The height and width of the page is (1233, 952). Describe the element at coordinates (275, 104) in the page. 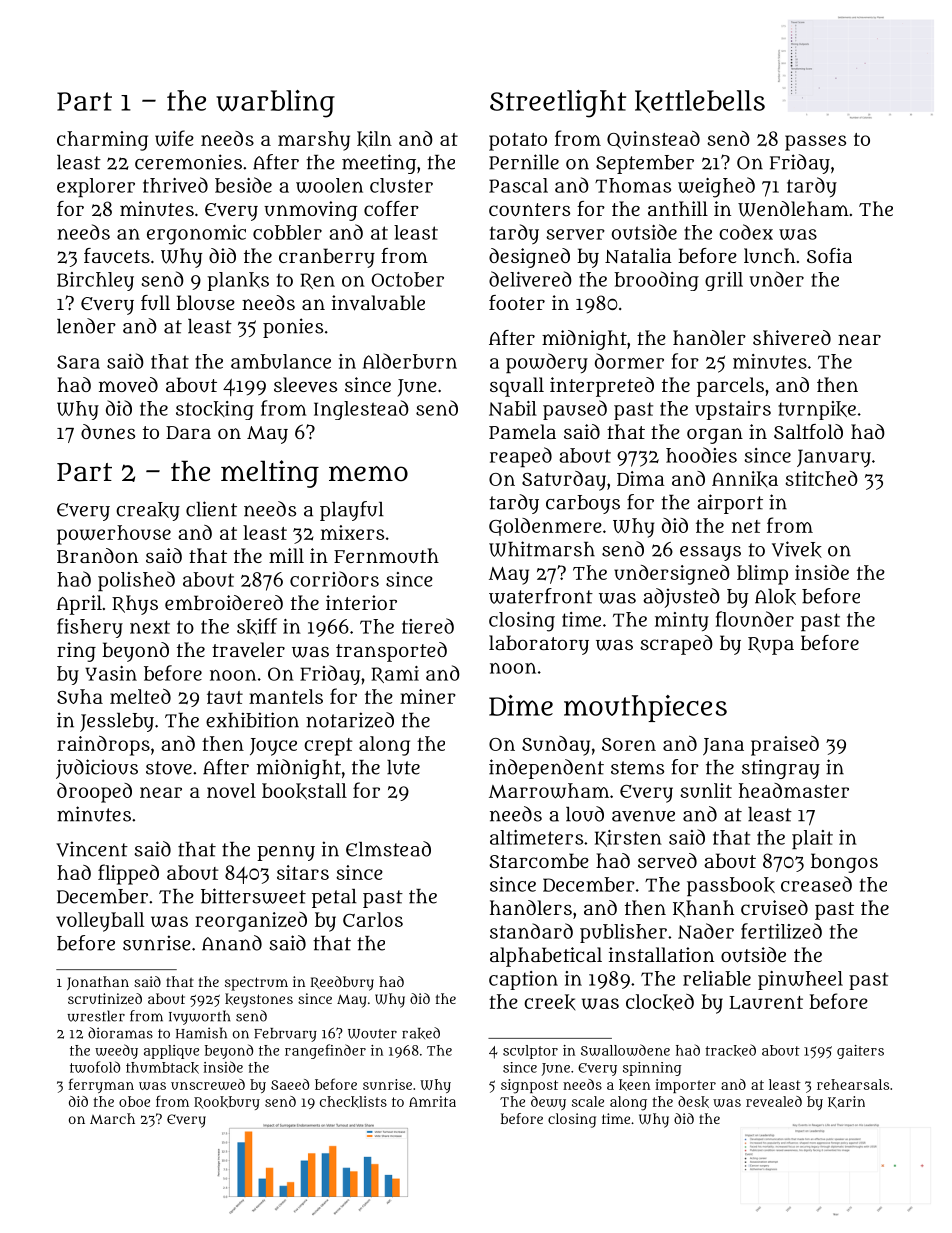

I see `warbling` at that location.
